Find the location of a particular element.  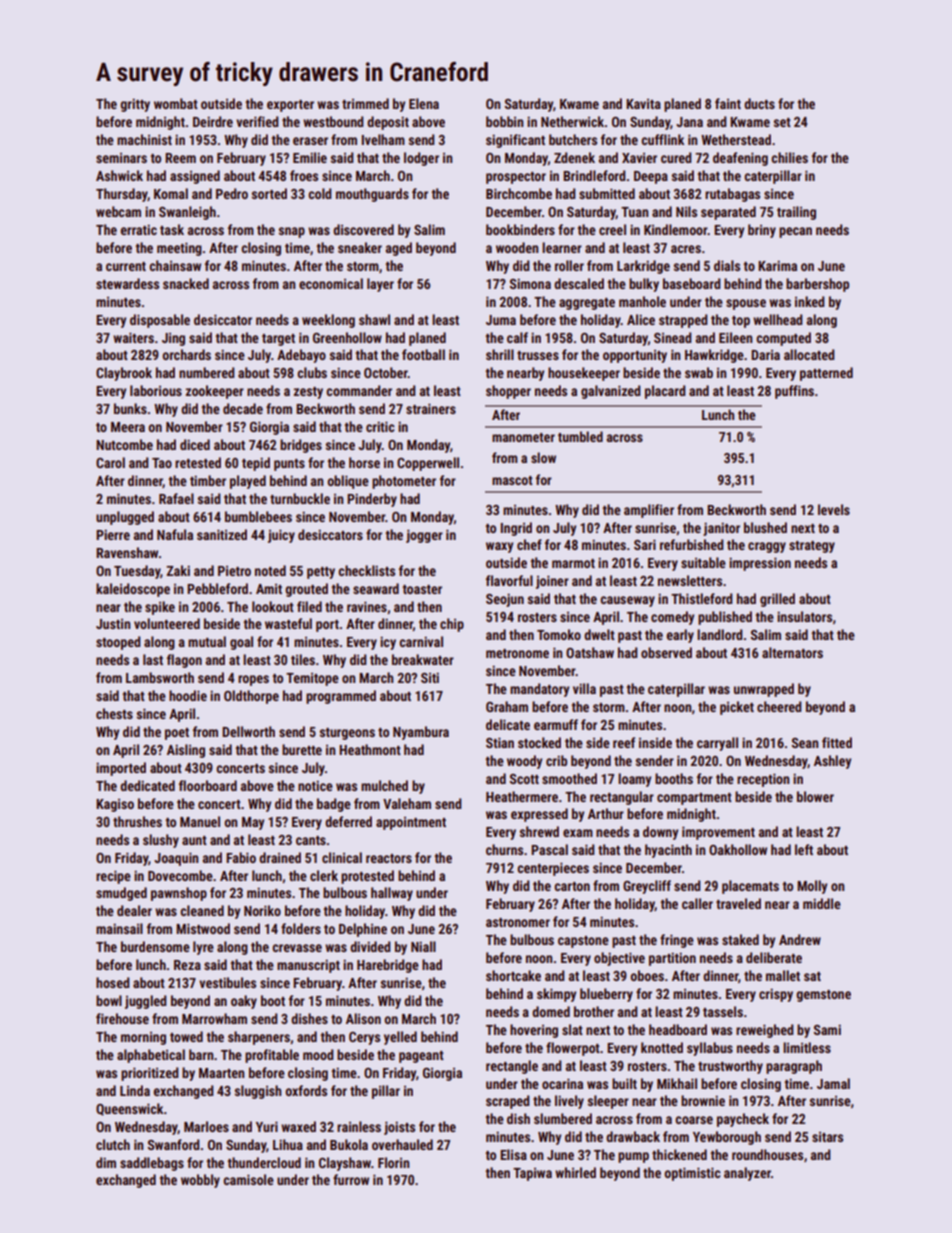

jogger is located at coordinates (424, 536).
